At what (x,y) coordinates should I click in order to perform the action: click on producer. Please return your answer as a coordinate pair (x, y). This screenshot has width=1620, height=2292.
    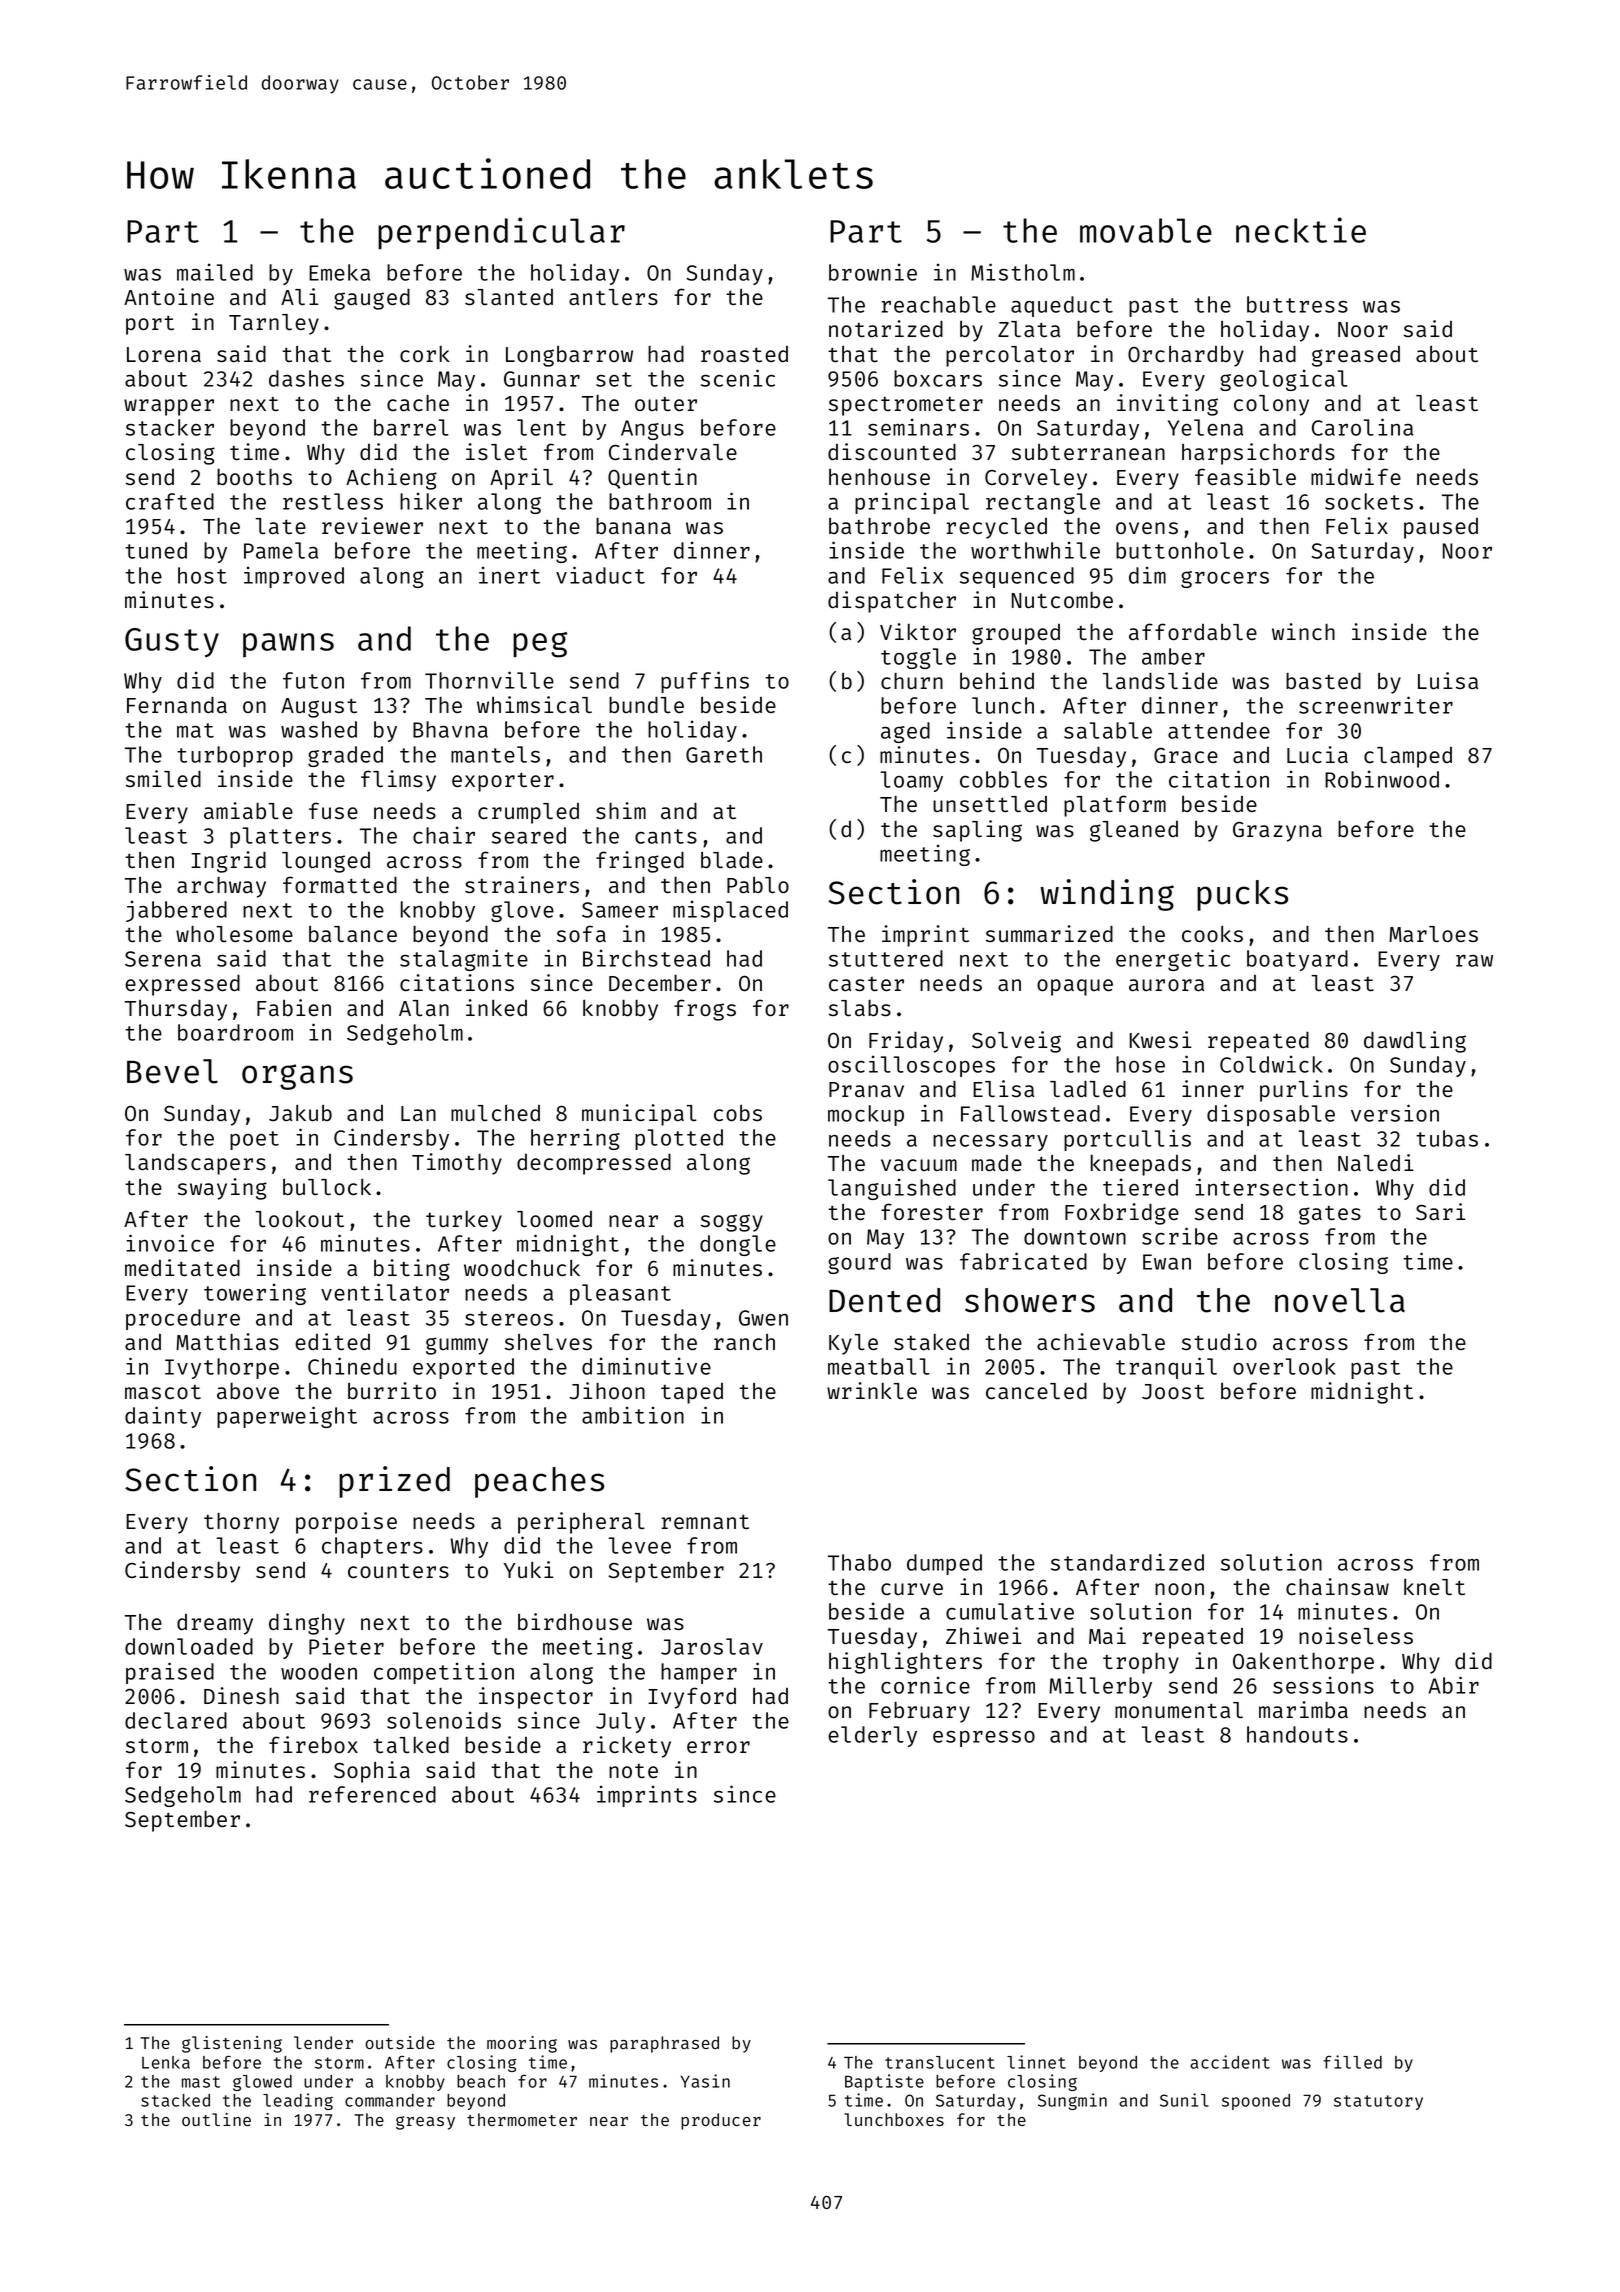
    Looking at the image, I should click on (721, 2121).
